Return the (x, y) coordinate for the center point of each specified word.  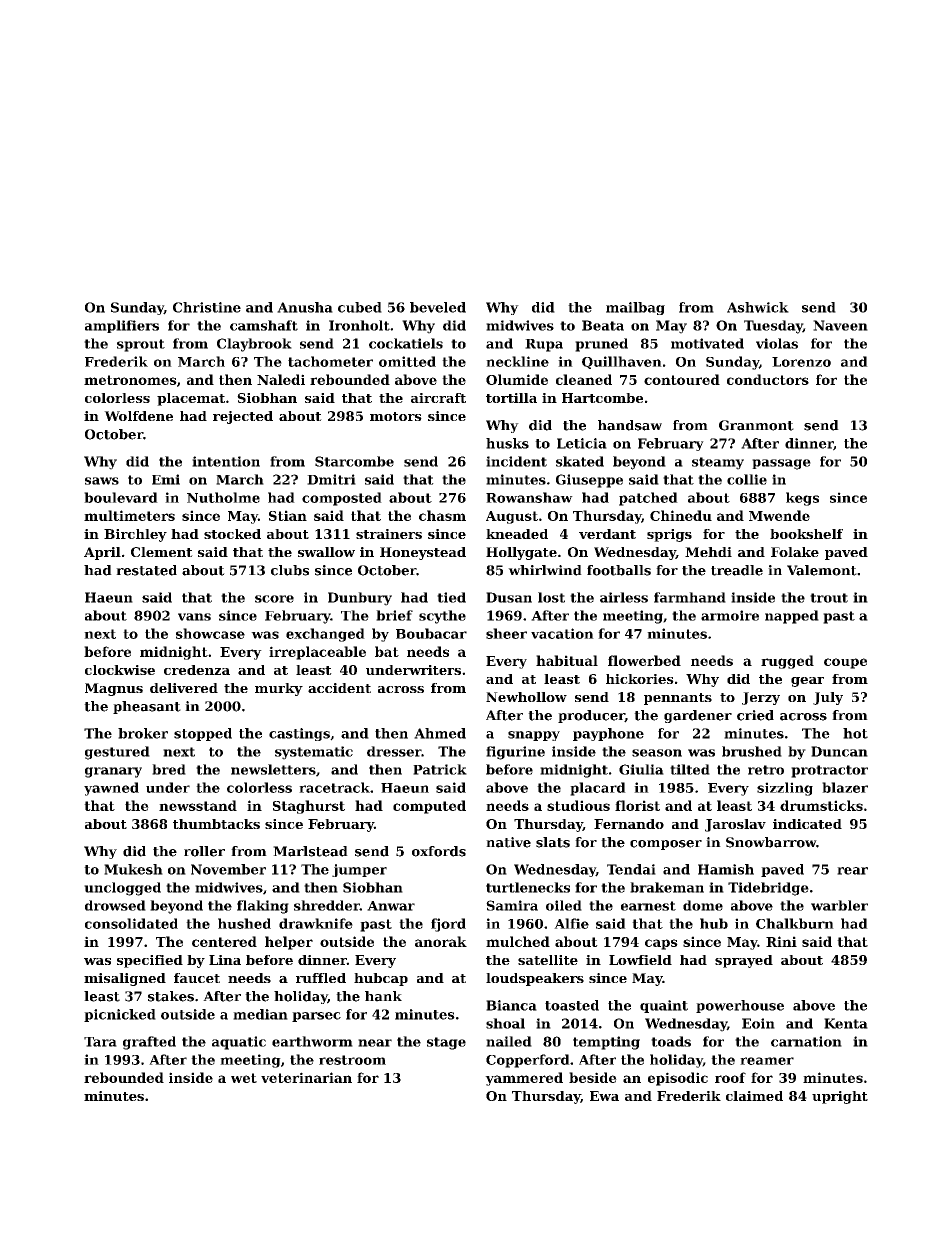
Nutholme (223, 497)
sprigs (669, 535)
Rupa (544, 345)
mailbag (635, 308)
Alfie (571, 923)
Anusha (305, 307)
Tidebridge (768, 889)
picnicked (120, 1015)
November (228, 869)
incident (516, 461)
